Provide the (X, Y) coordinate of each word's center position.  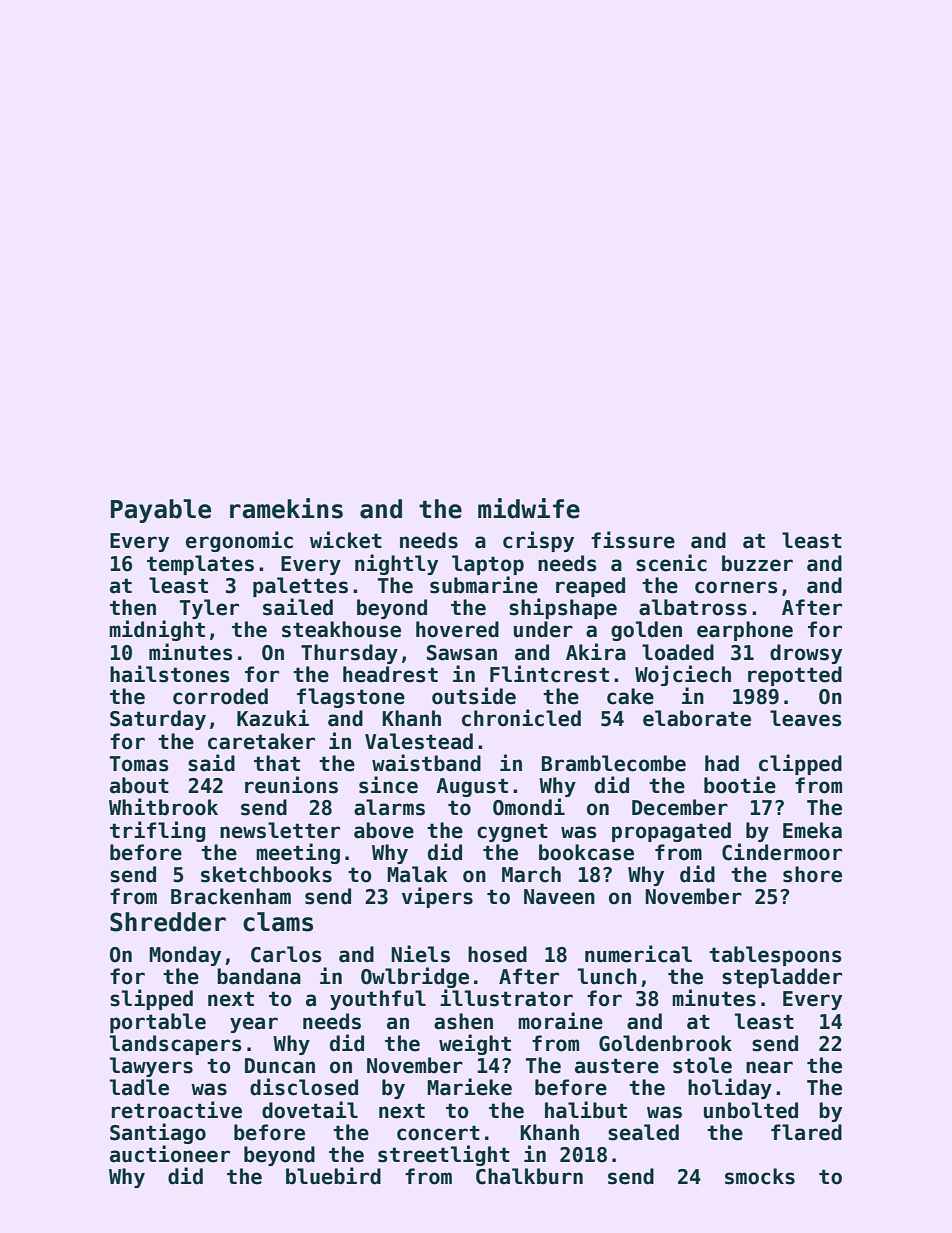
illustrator (506, 998)
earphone (745, 631)
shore (812, 874)
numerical (638, 954)
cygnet (512, 832)
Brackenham (231, 896)
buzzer (757, 563)
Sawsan (462, 653)
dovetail (310, 1110)
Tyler (209, 609)
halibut (586, 1110)
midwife (529, 508)
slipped (151, 999)
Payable (161, 511)
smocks (760, 1176)
